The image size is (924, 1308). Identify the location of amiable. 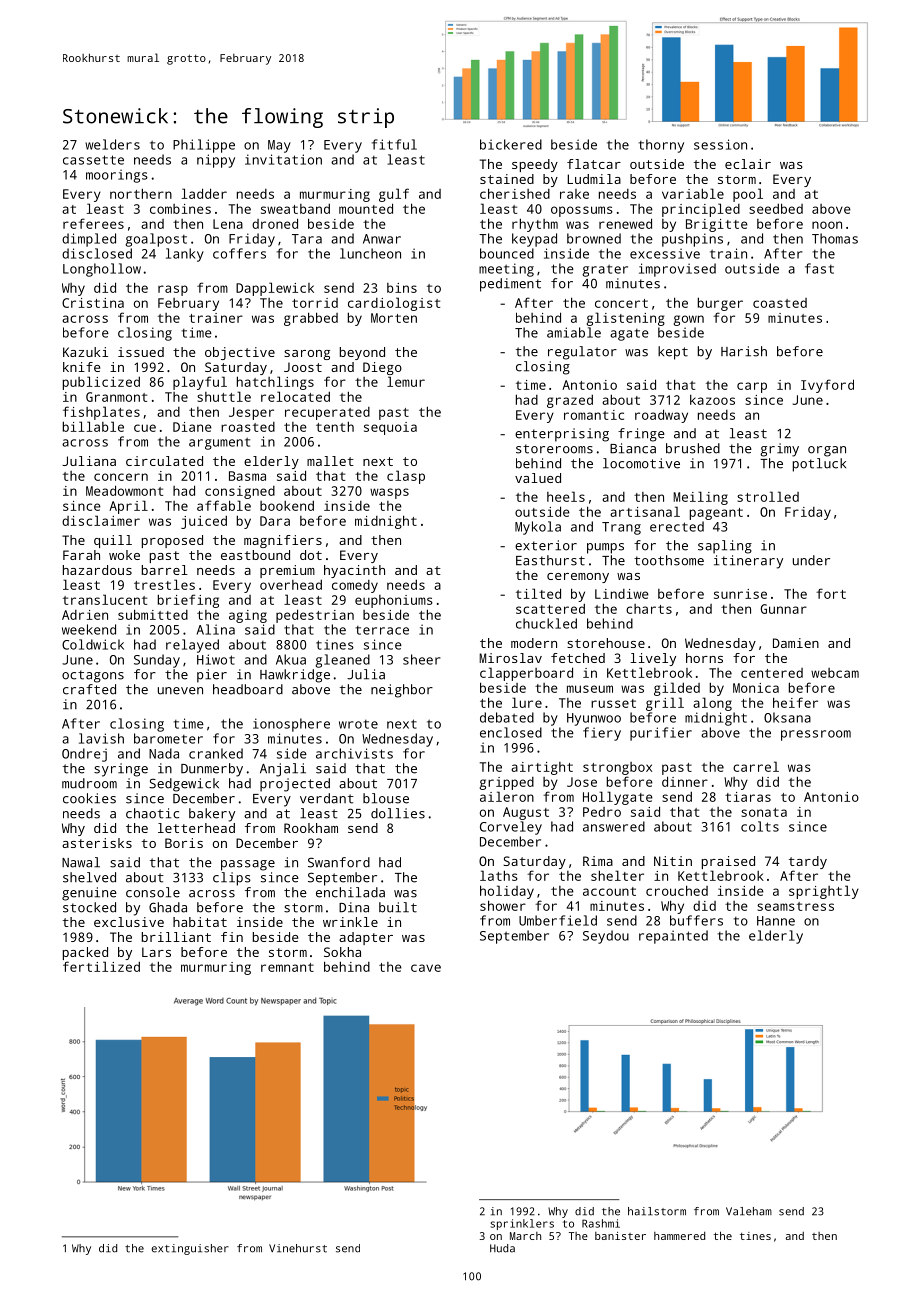
(574, 332).
